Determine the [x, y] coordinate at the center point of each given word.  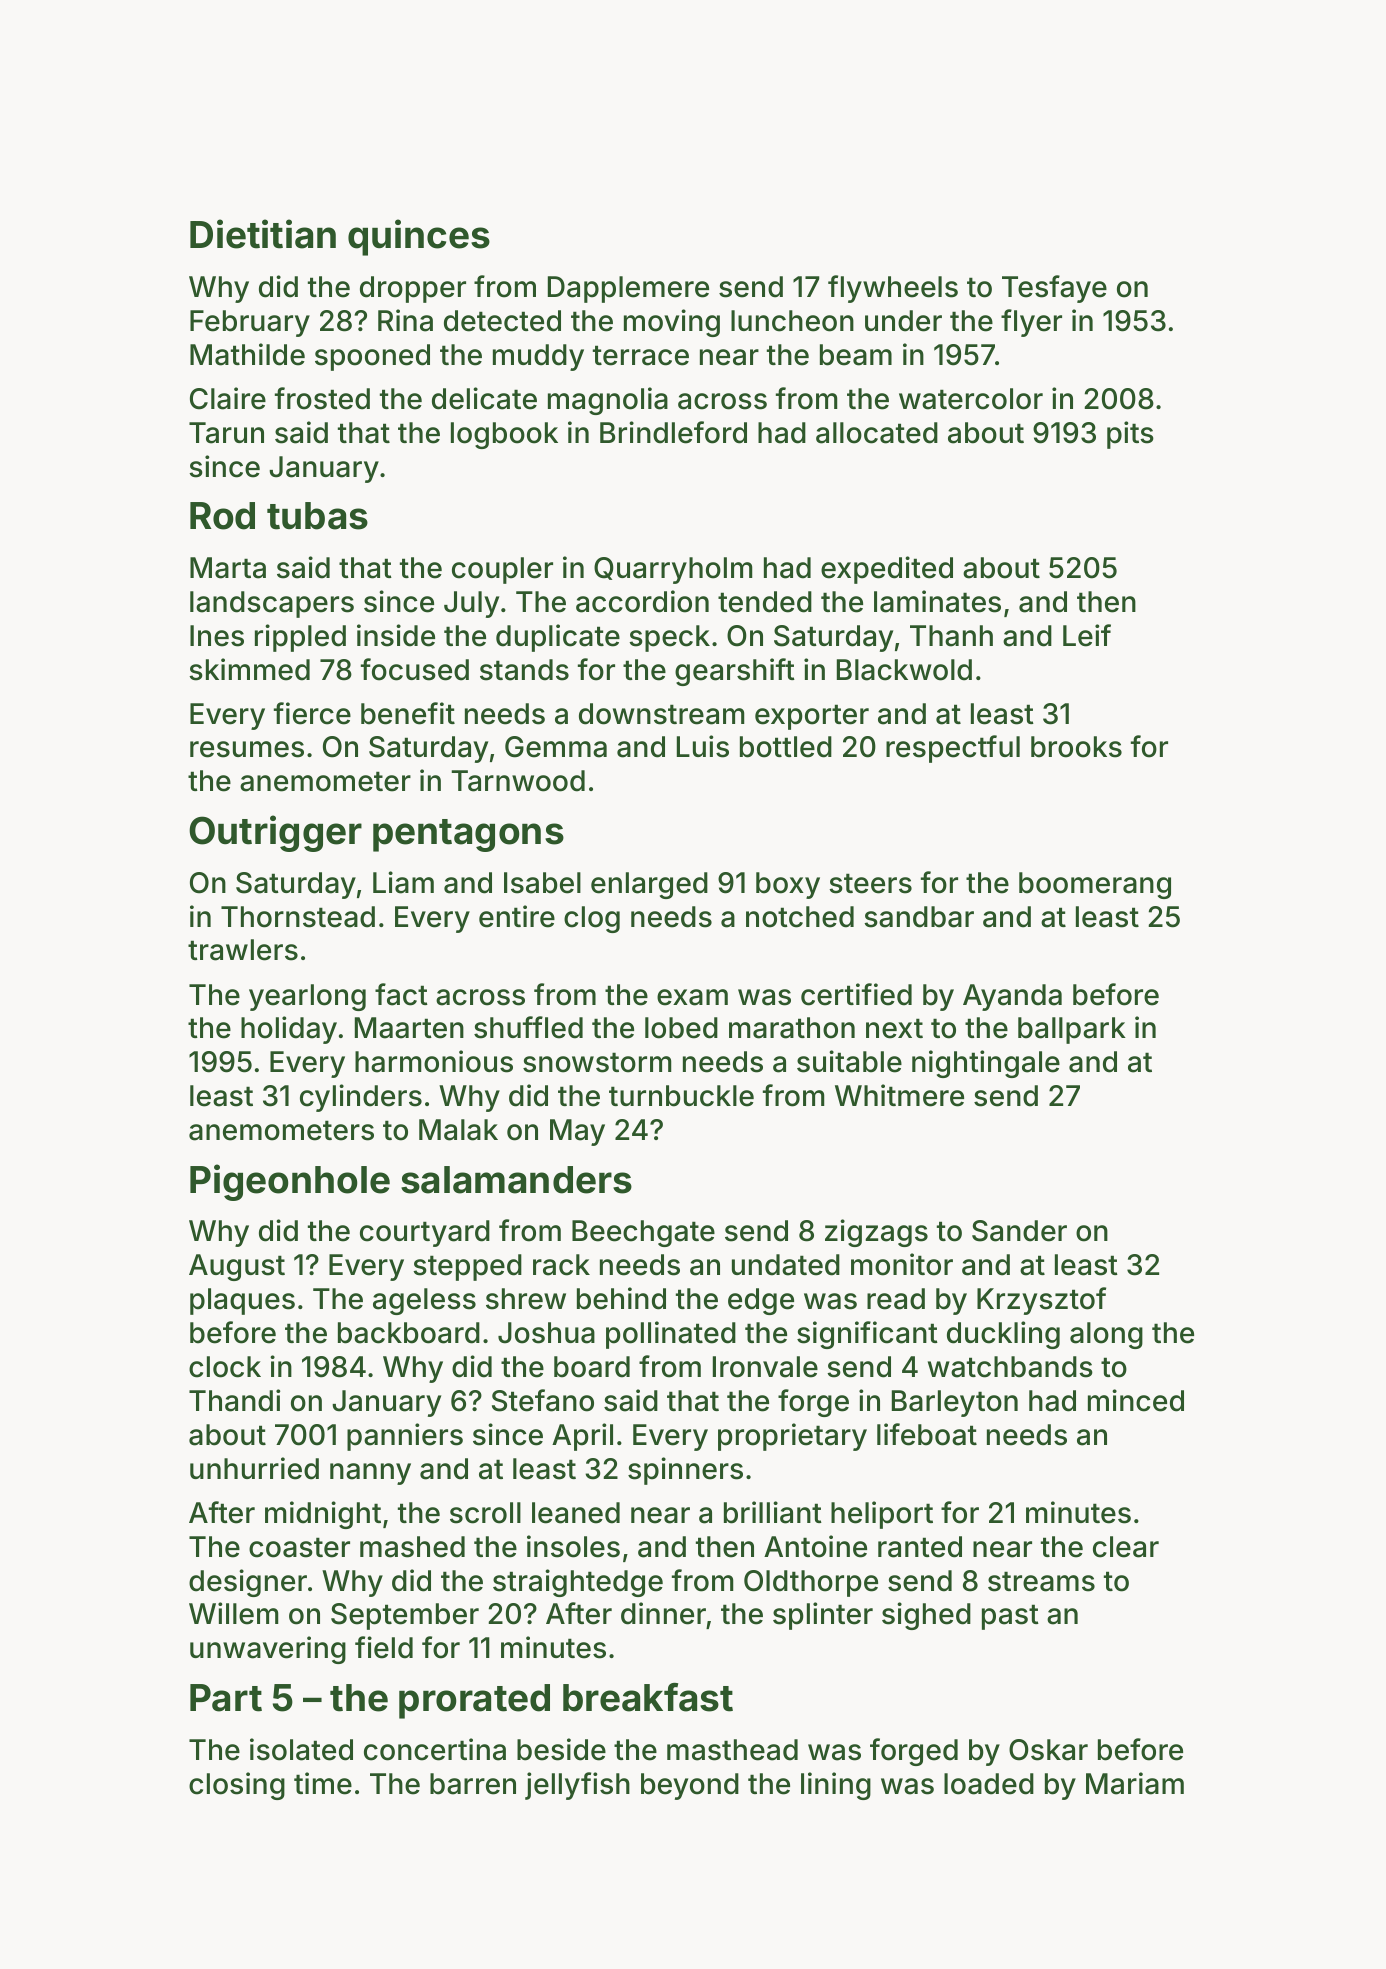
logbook [504, 435]
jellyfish [577, 1786]
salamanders [516, 1180]
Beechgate [643, 1233]
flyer [1031, 323]
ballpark [1072, 1030]
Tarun [226, 433]
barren [473, 1784]
